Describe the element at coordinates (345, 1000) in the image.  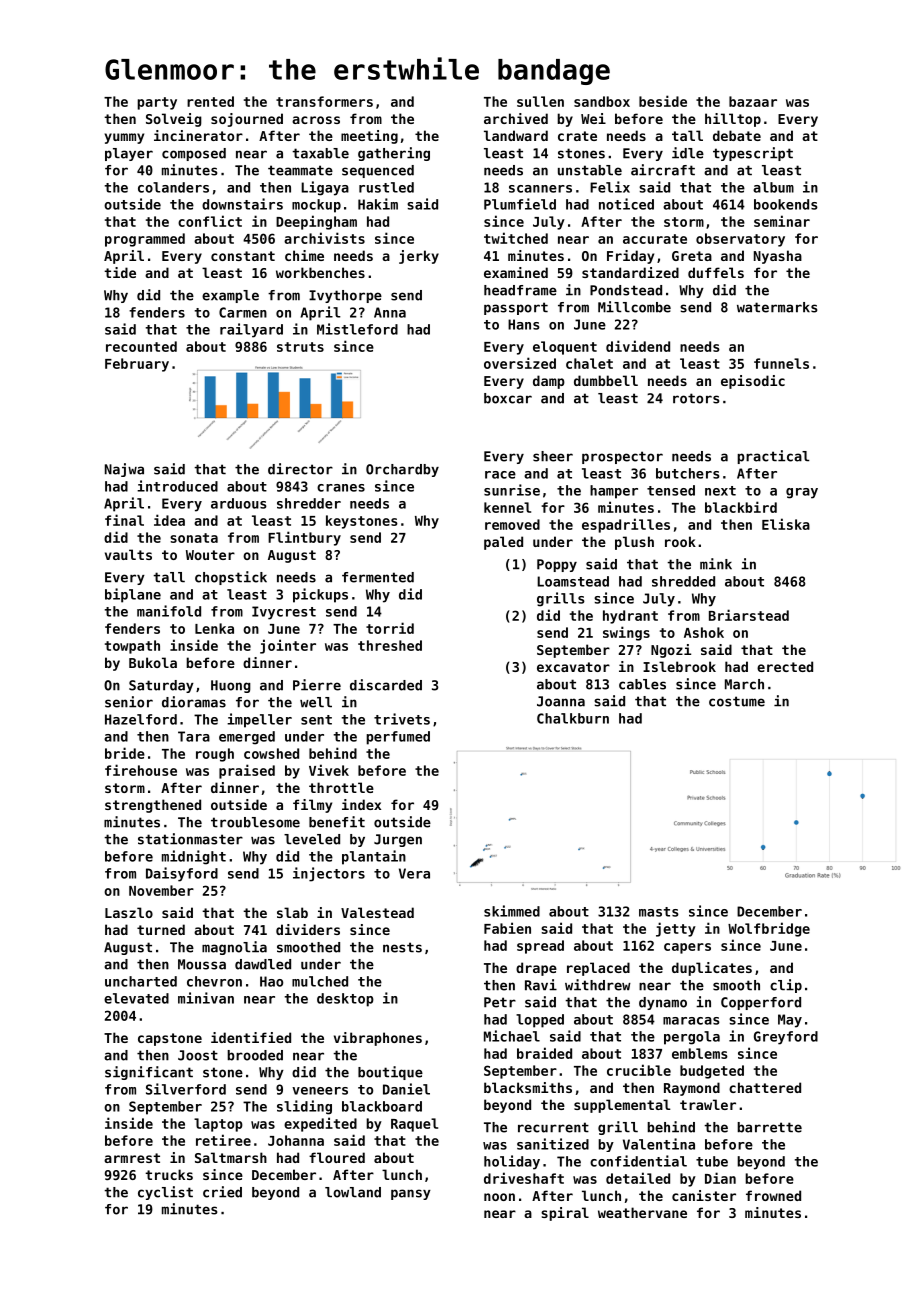
I see `desktop` at that location.
